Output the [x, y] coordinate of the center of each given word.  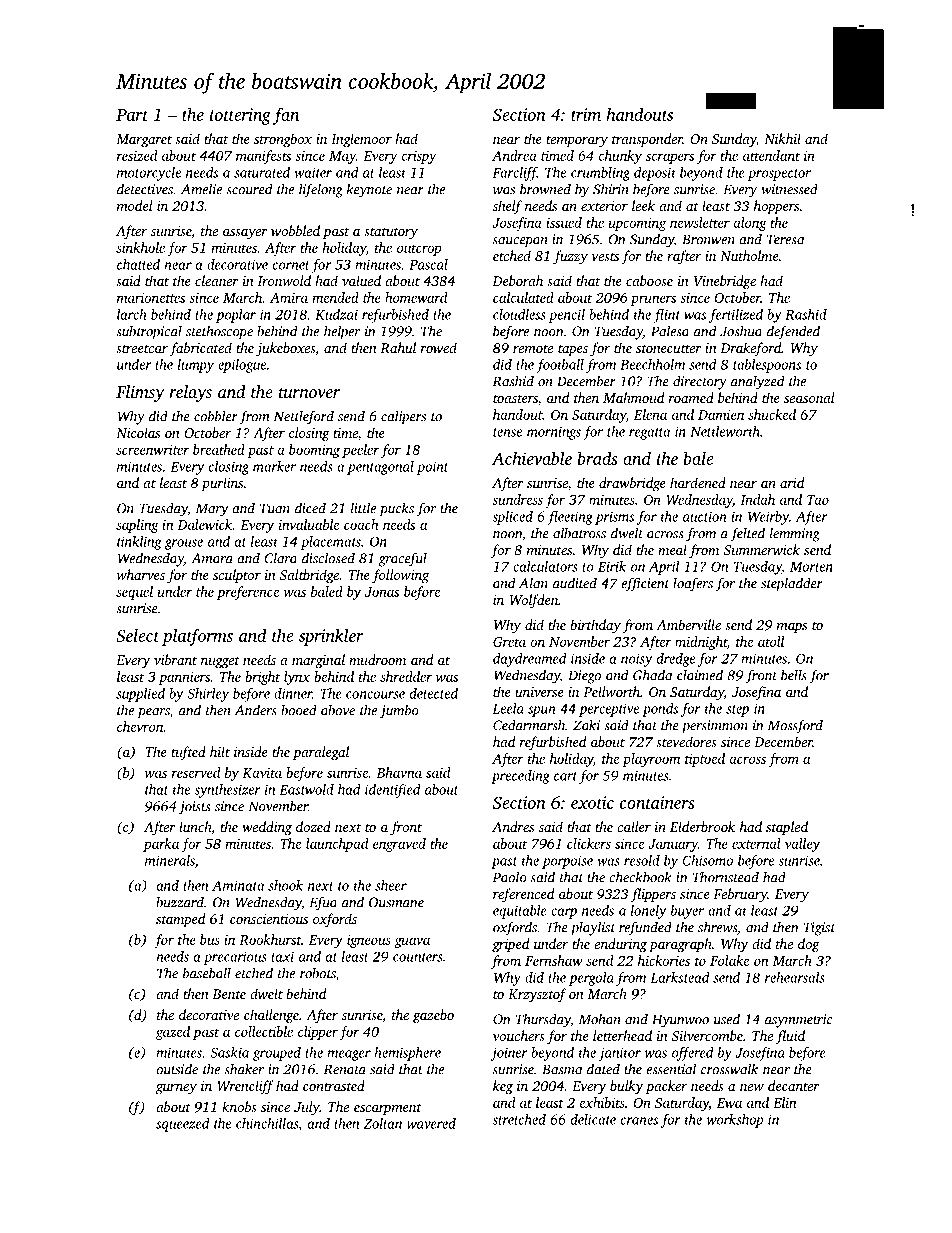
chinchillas [267, 1123]
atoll [771, 641]
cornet [291, 265]
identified [393, 791]
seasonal [809, 397]
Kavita [262, 773]
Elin [785, 1102]
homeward [416, 297]
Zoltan [383, 1123]
